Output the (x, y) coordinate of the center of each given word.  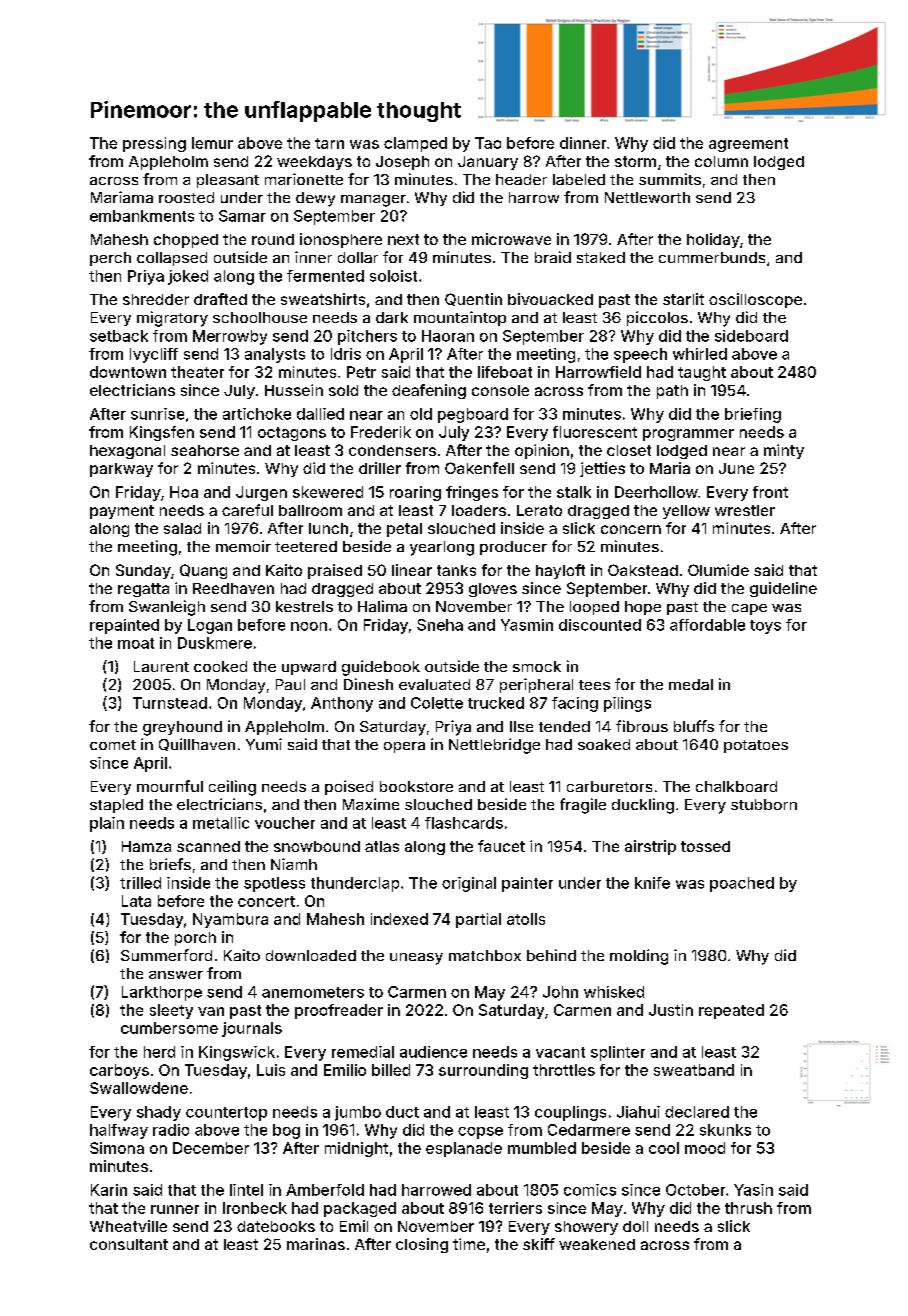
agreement (748, 145)
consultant (129, 1244)
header (521, 179)
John (560, 992)
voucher (285, 823)
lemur (212, 143)
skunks (725, 1130)
